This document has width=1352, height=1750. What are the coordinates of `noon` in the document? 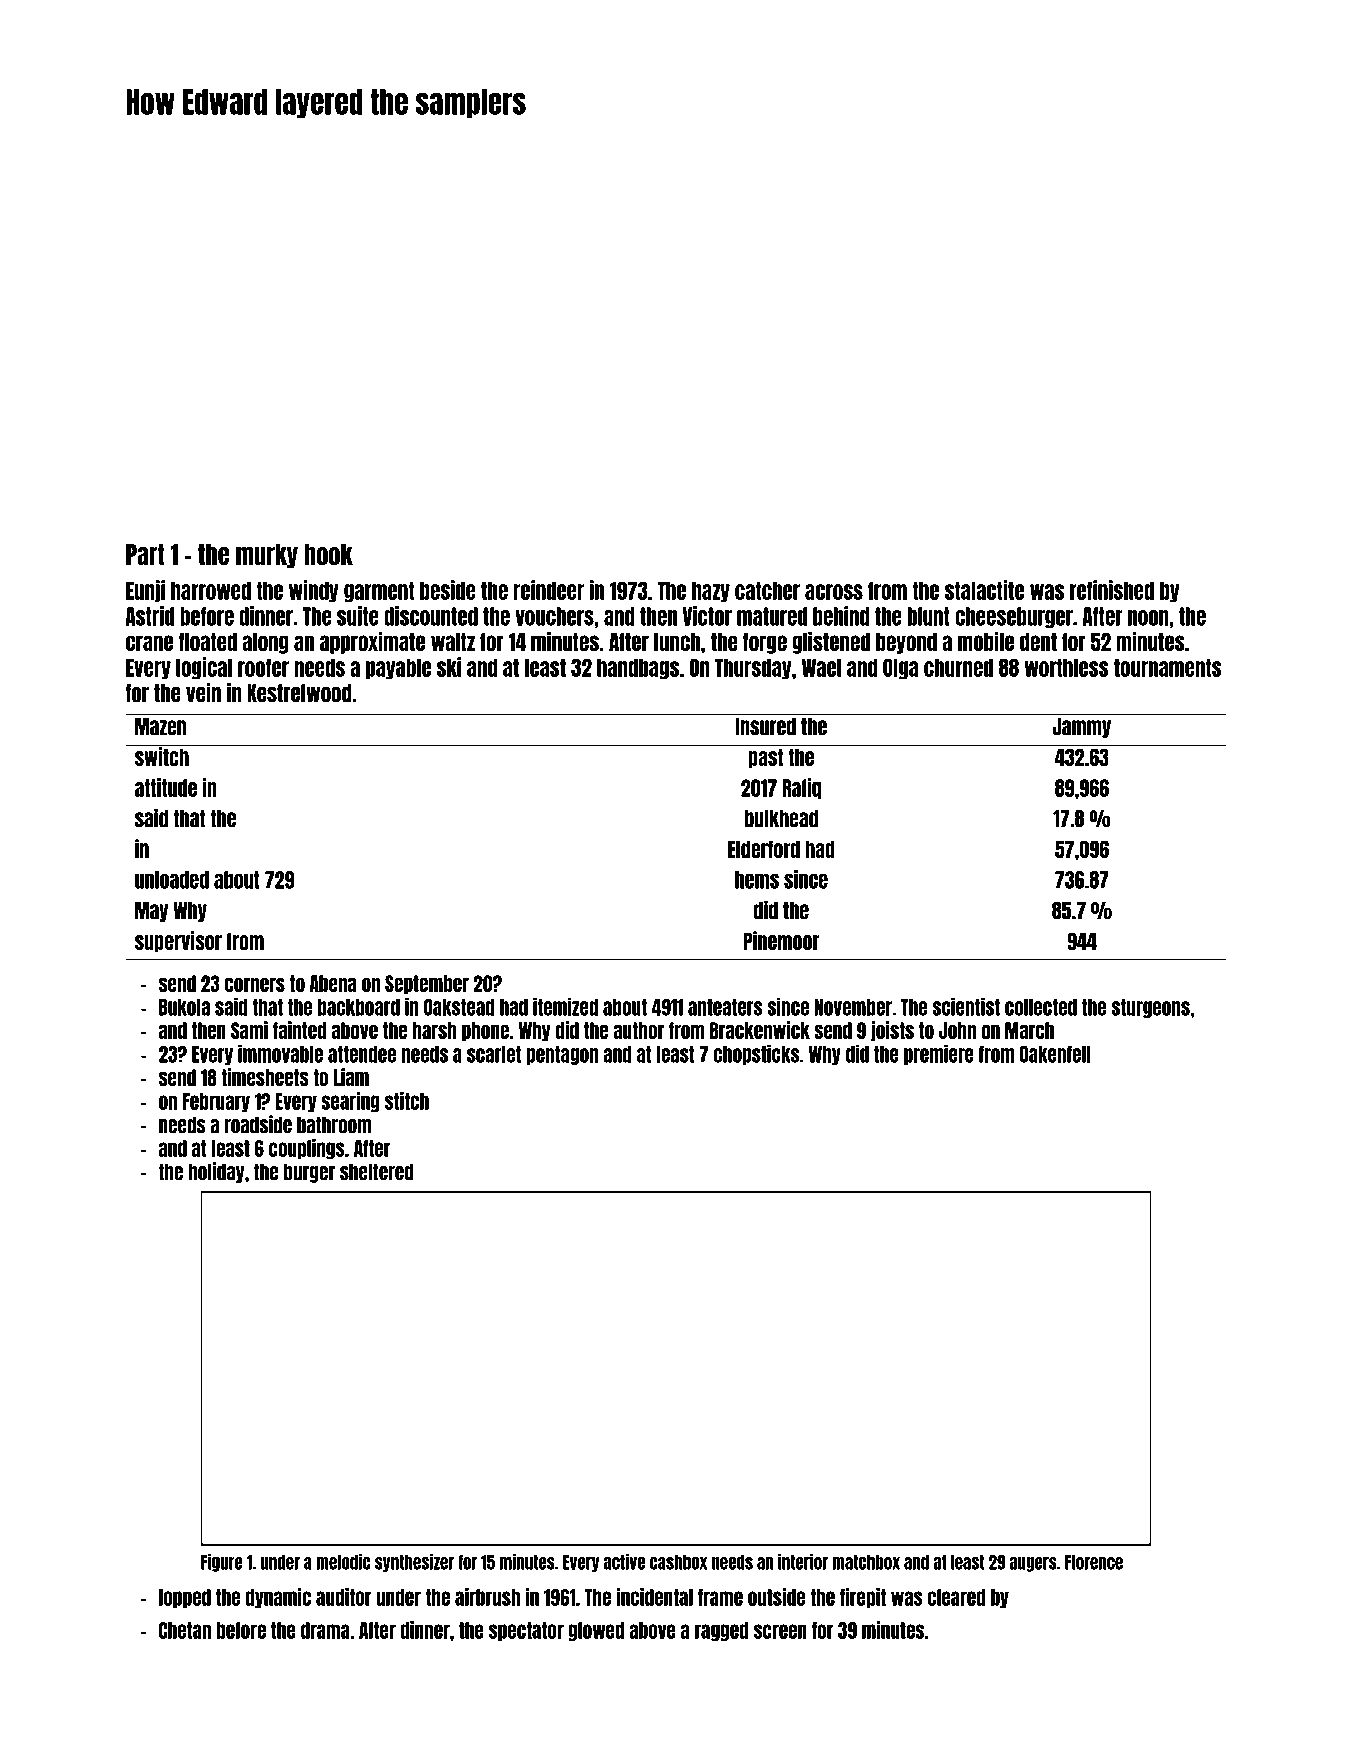 It's located at (1148, 618).
